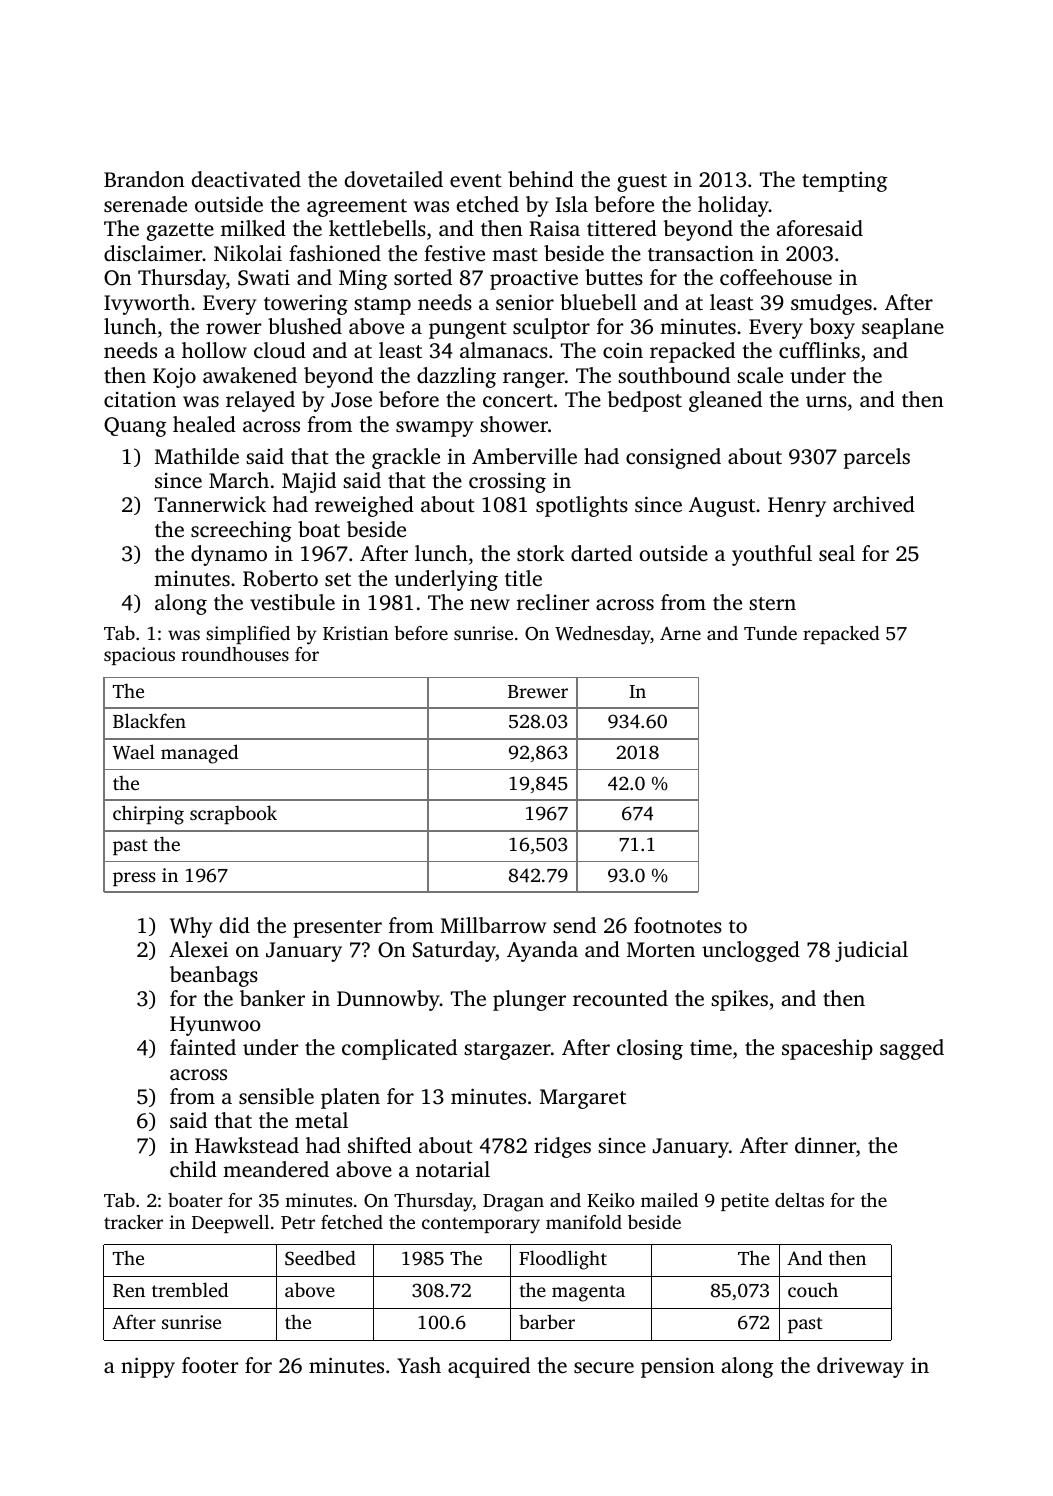 Image resolution: width=1053 pixels, height=1496 pixels. Describe the element at coordinates (678, 925) in the screenshot. I see `footnotes` at that location.
